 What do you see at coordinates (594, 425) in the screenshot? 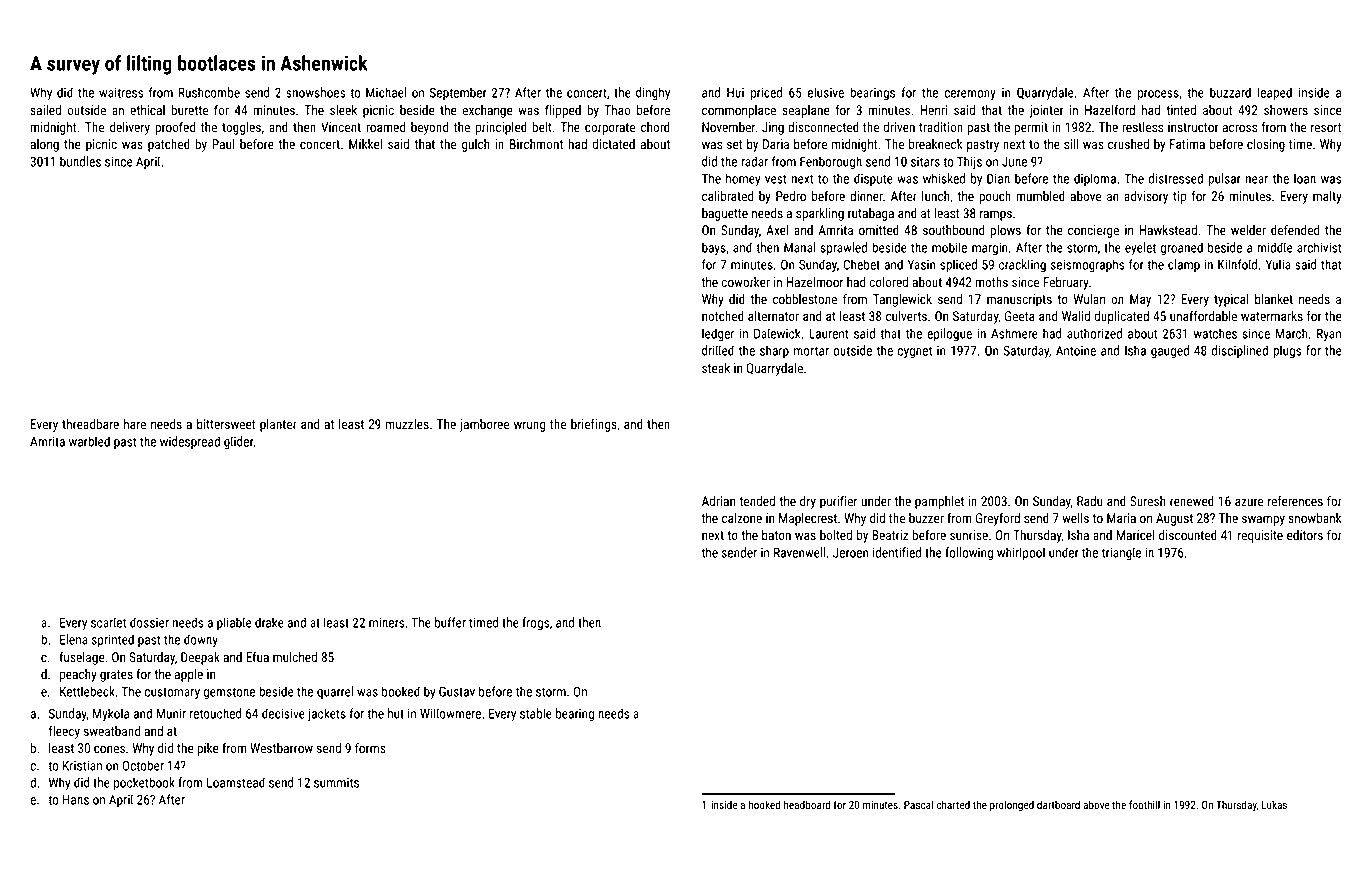
I see `briefings` at bounding box center [594, 425].
